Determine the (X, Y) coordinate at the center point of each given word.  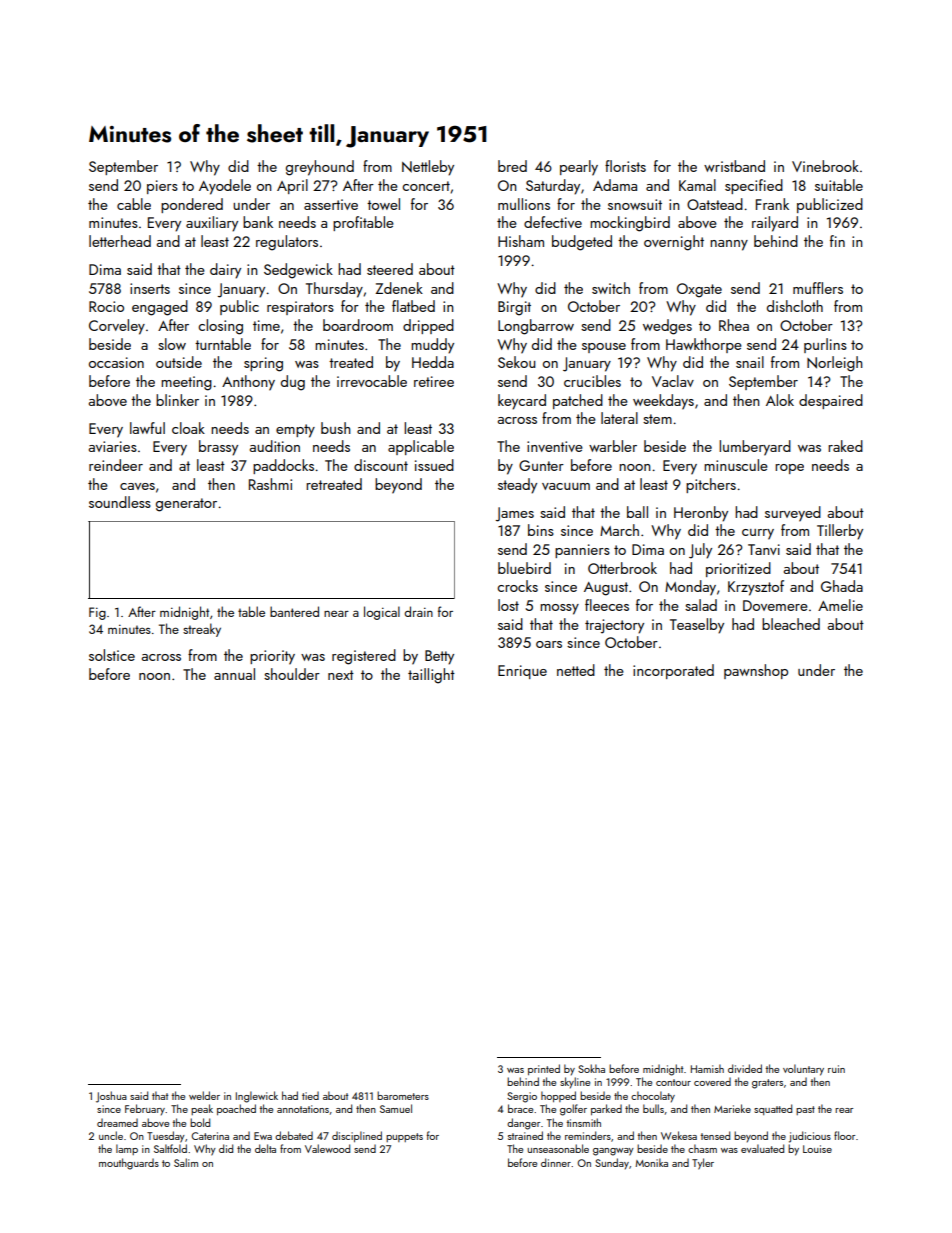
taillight (431, 676)
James (515, 514)
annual (234, 674)
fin (837, 241)
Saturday (553, 187)
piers (162, 187)
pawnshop (756, 671)
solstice (112, 655)
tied (310, 1095)
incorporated (673, 671)
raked (845, 446)
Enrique (522, 672)
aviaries (113, 446)
